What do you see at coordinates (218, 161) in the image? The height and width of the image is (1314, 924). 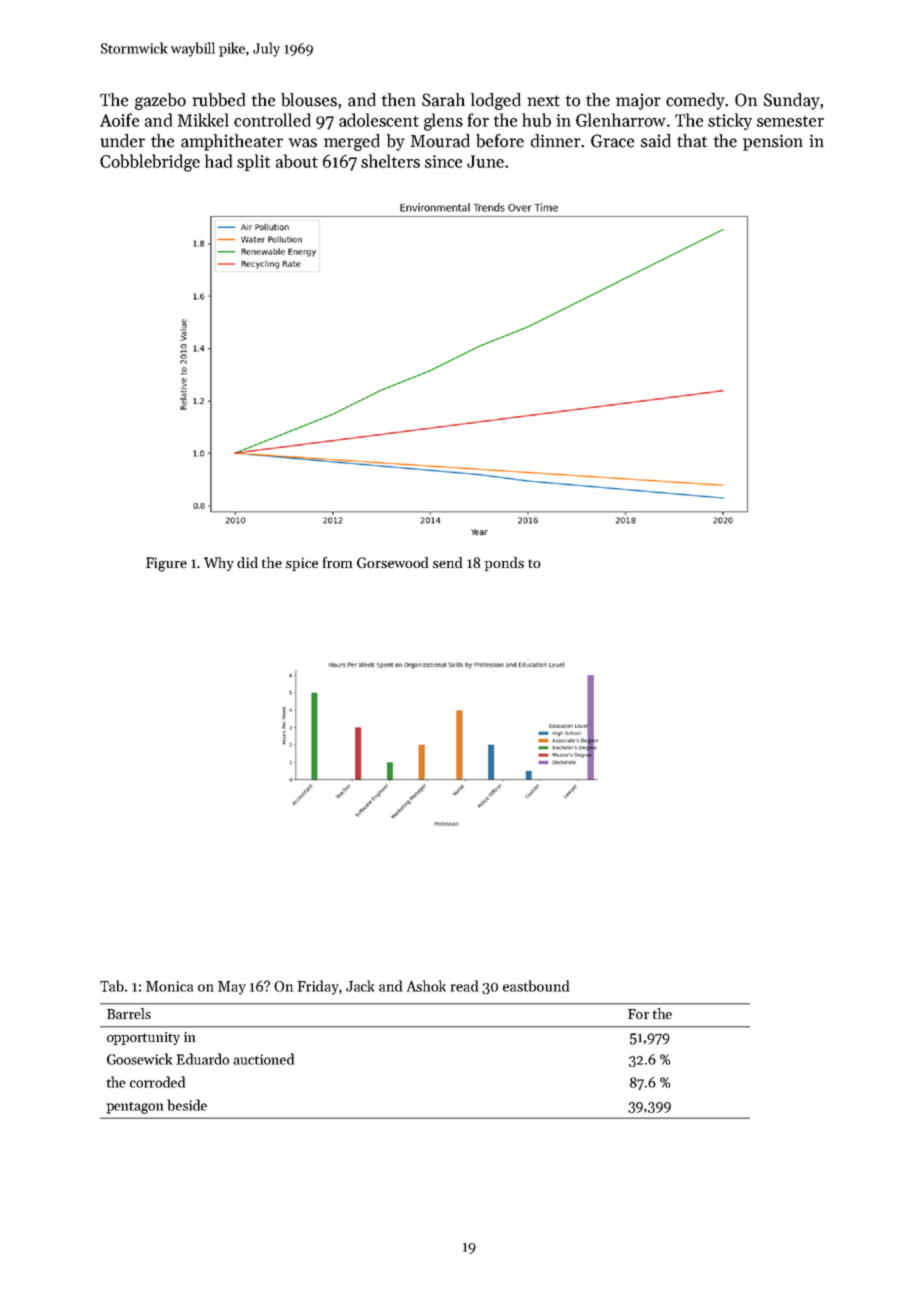 I see `had` at bounding box center [218, 161].
